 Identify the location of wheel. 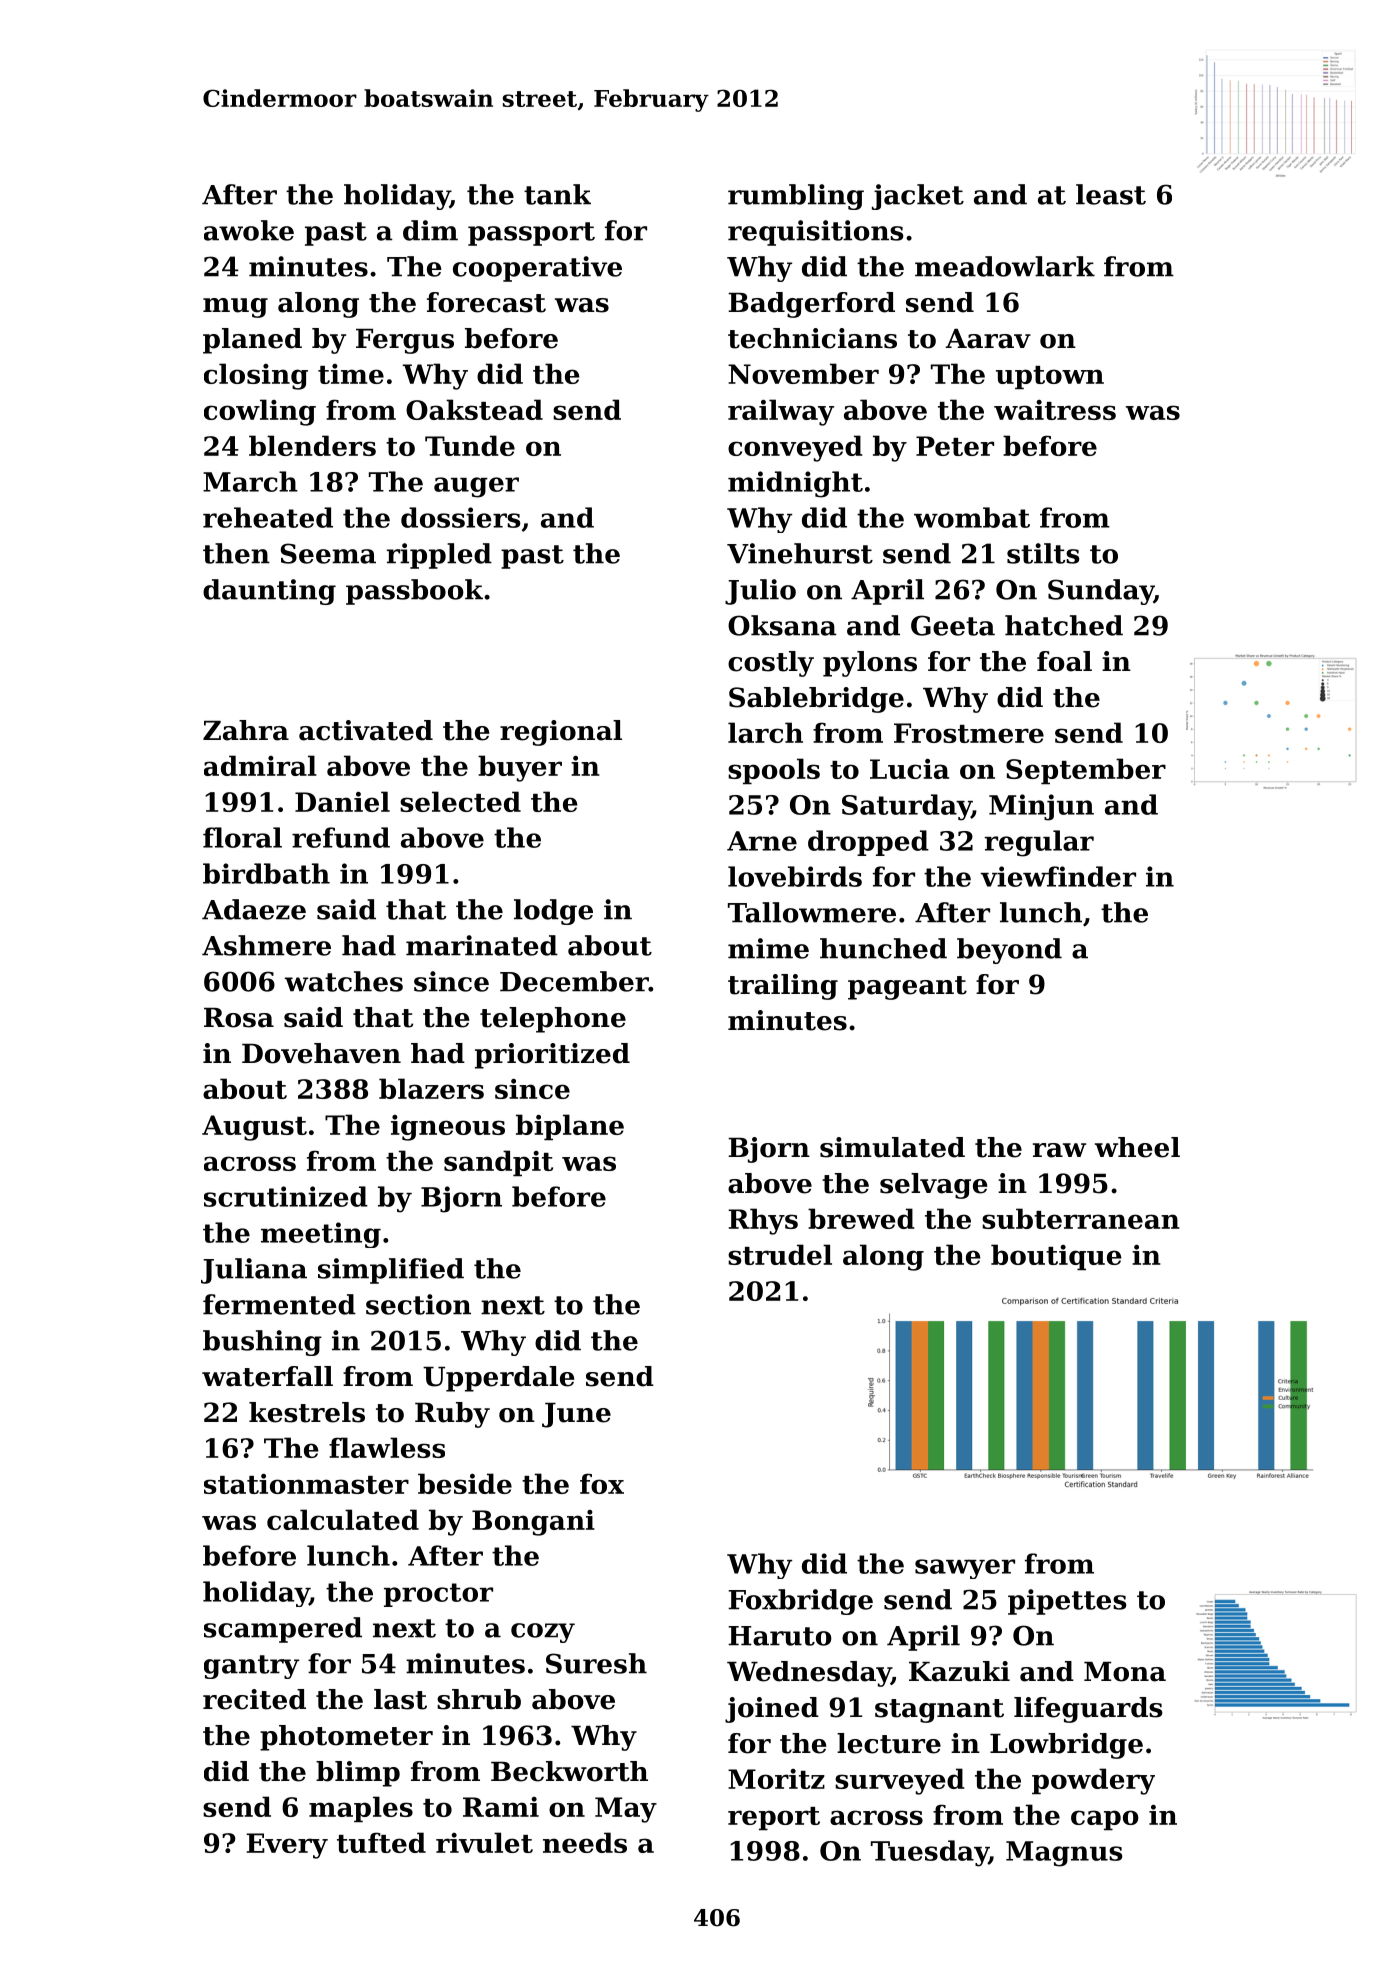
(1137, 1147).
